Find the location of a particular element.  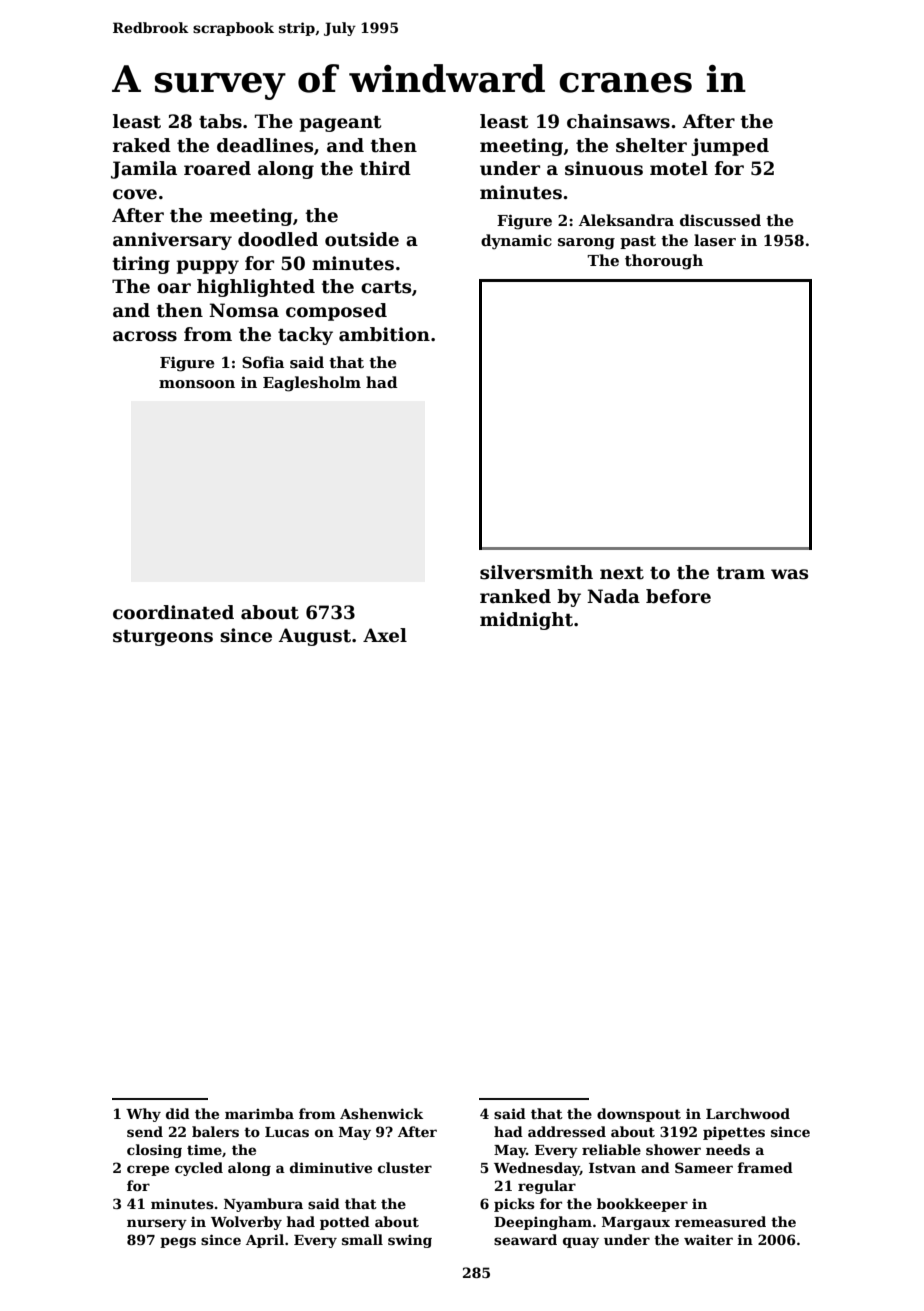

pageant is located at coordinates (340, 124).
